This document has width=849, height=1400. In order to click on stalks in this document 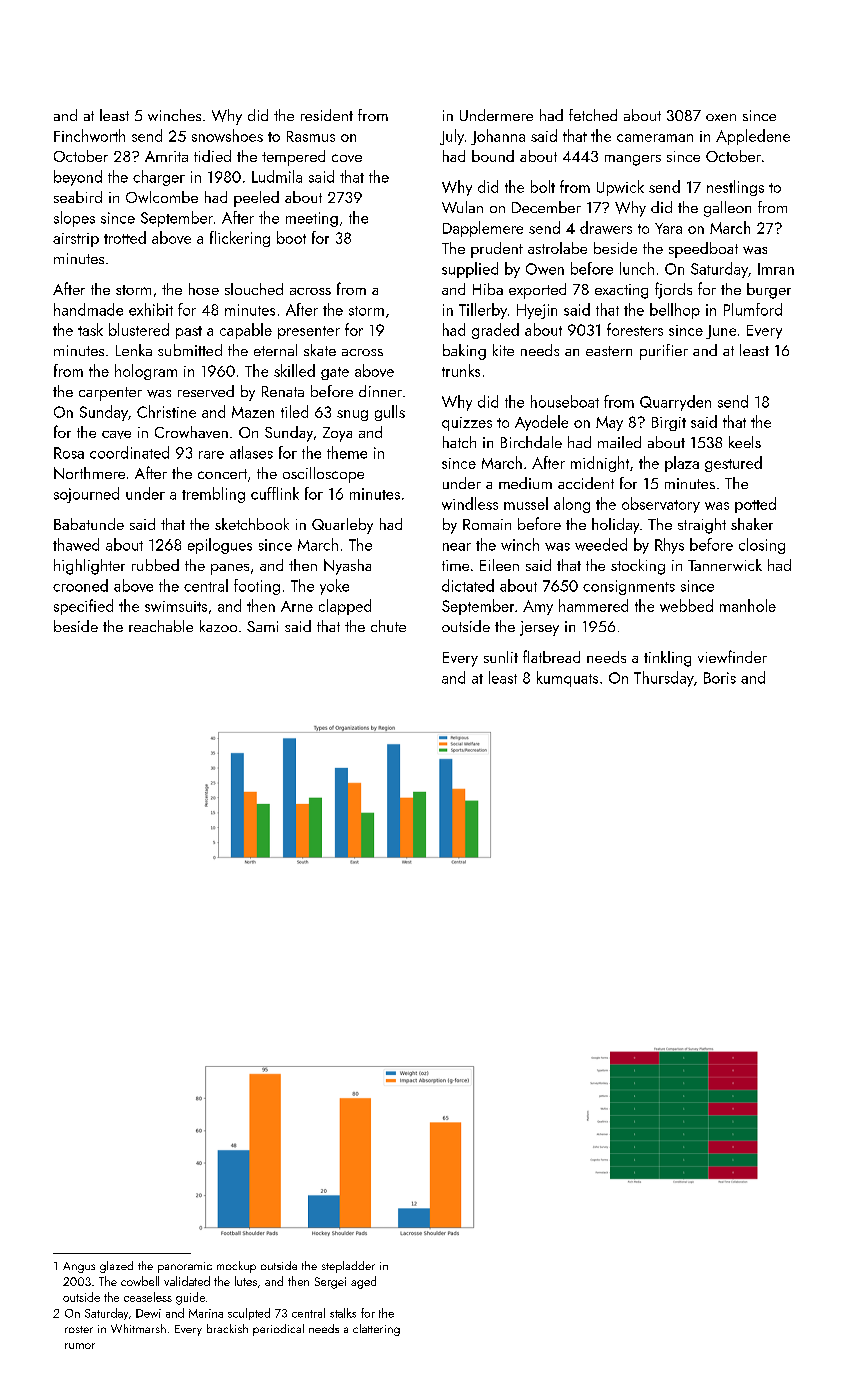, I will do `click(343, 1313)`.
